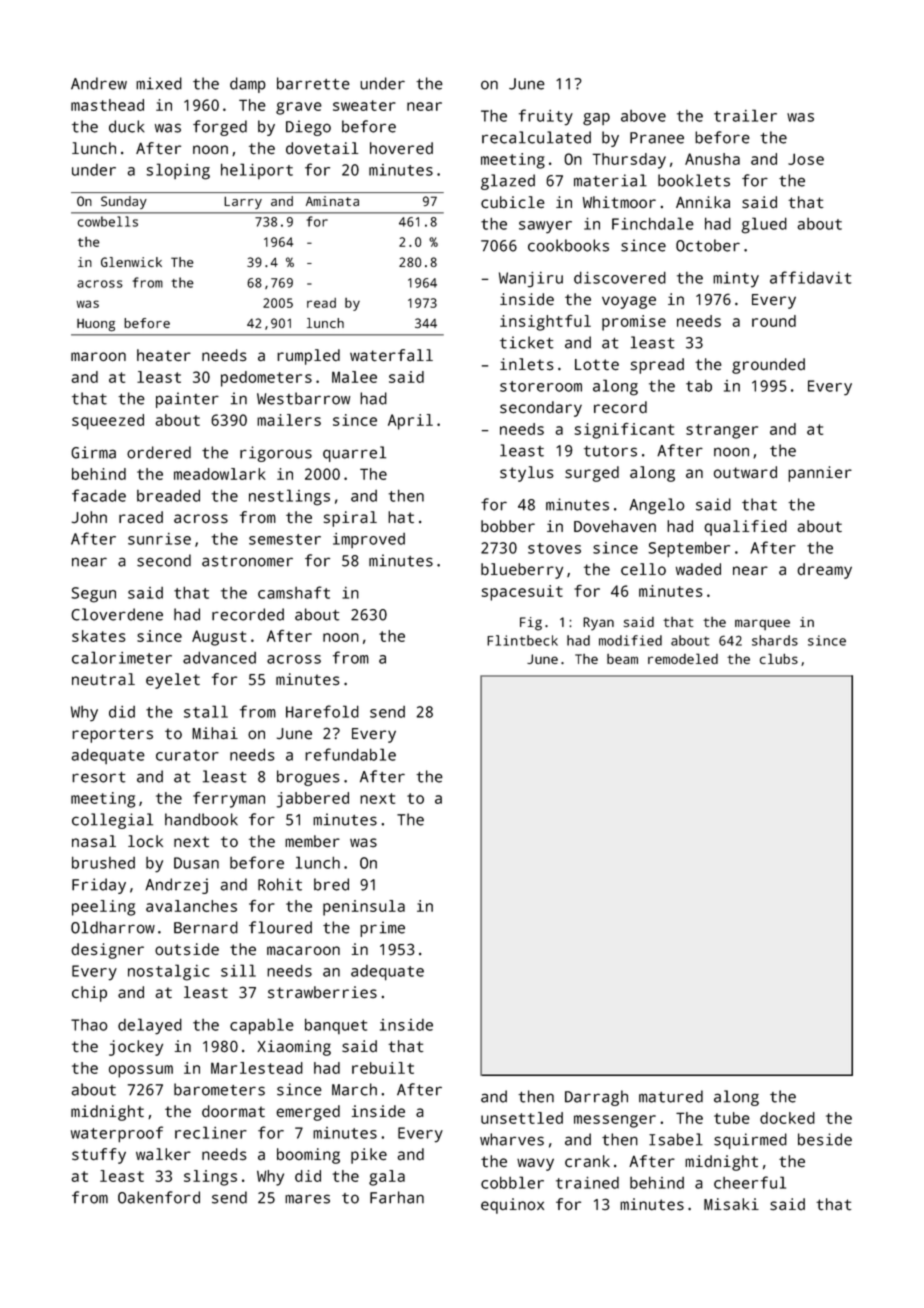  I want to click on above, so click(643, 116).
